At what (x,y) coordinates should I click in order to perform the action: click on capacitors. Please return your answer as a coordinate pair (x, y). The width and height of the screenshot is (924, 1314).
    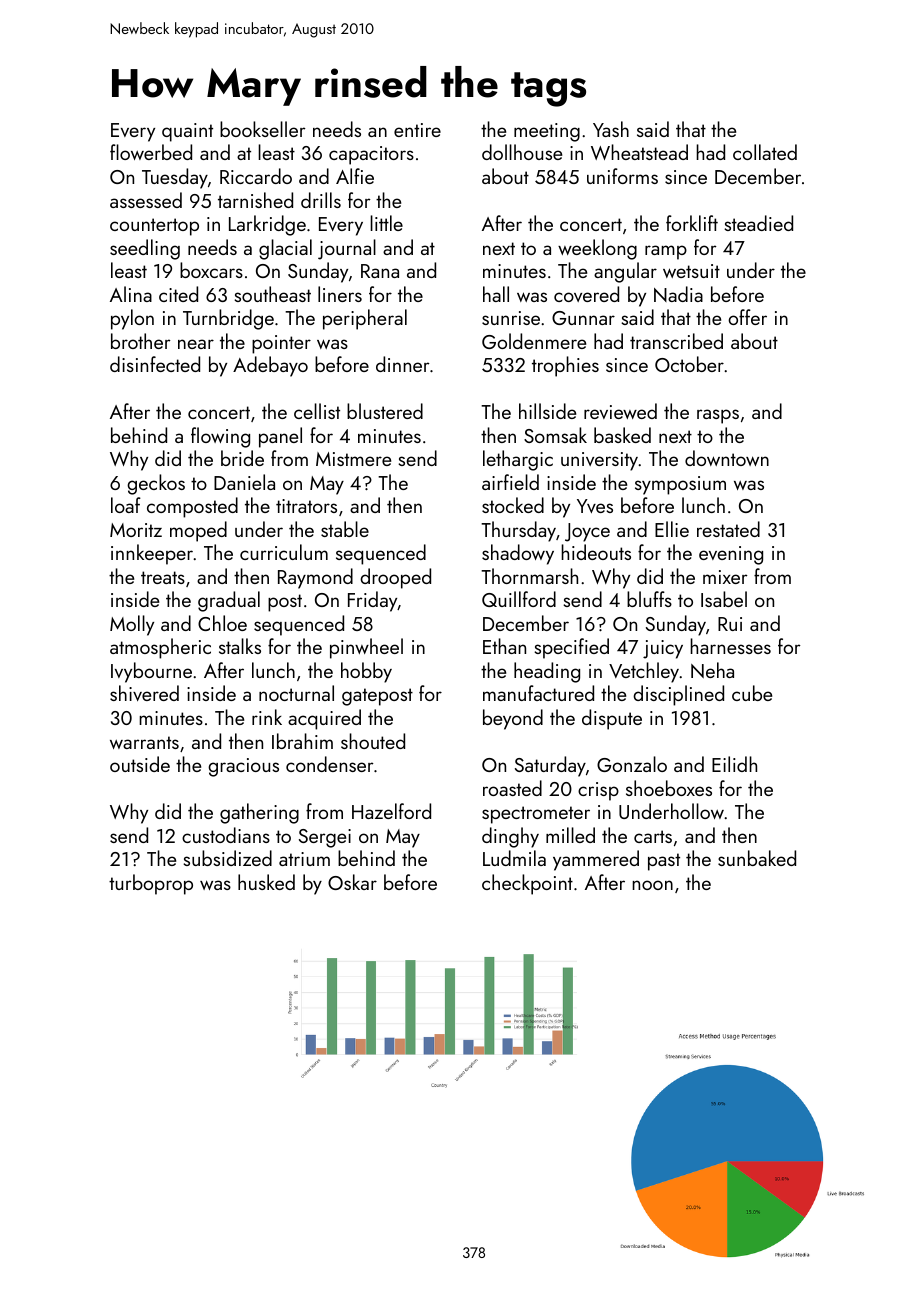
    Looking at the image, I should click on (371, 155).
